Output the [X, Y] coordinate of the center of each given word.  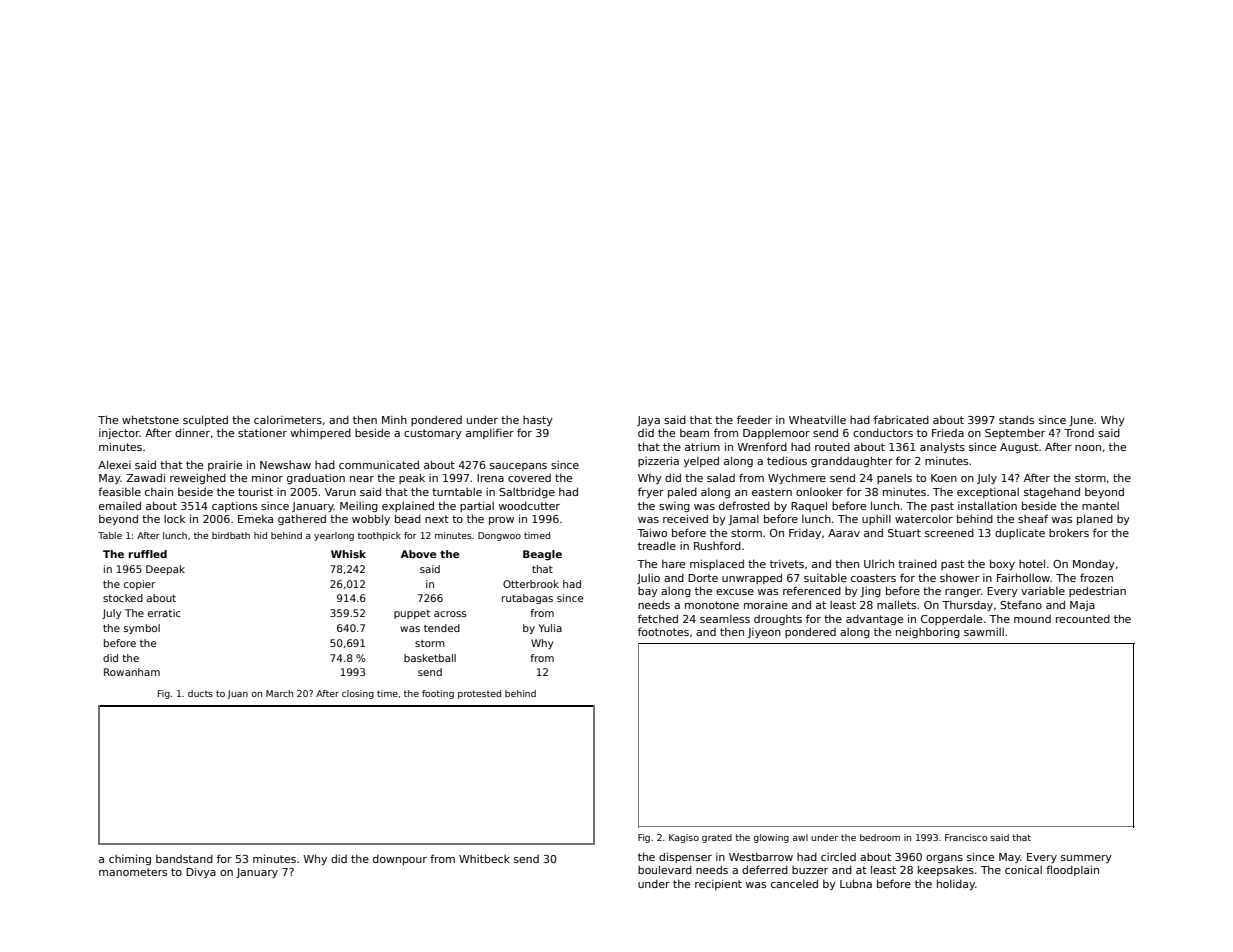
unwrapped [752, 578]
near [362, 479]
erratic [164, 613]
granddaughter [852, 461]
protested [479, 694]
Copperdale [951, 619]
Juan [237, 694]
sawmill [984, 632]
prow [501, 521]
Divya [201, 872]
